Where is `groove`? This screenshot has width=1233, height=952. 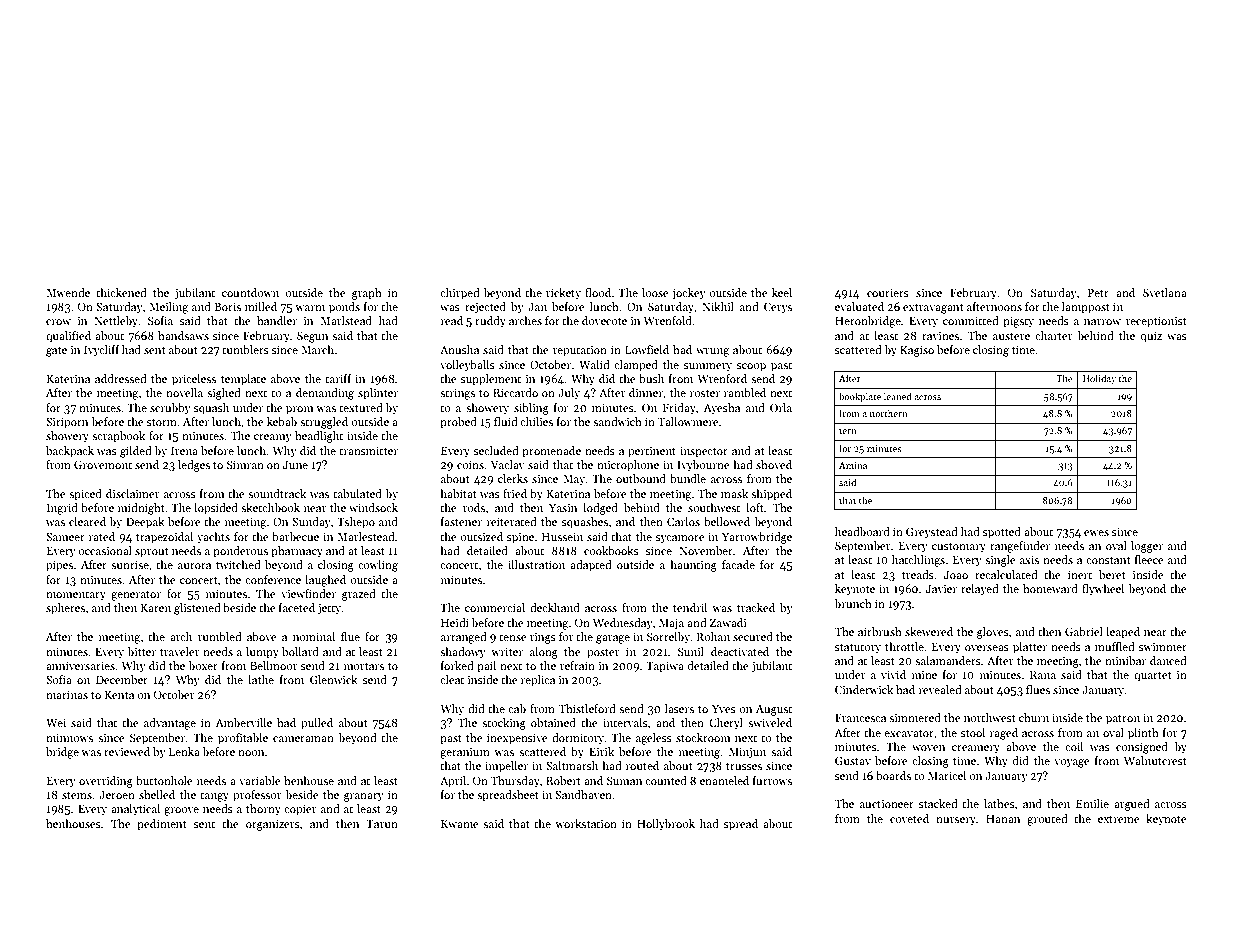 groove is located at coordinates (181, 811).
